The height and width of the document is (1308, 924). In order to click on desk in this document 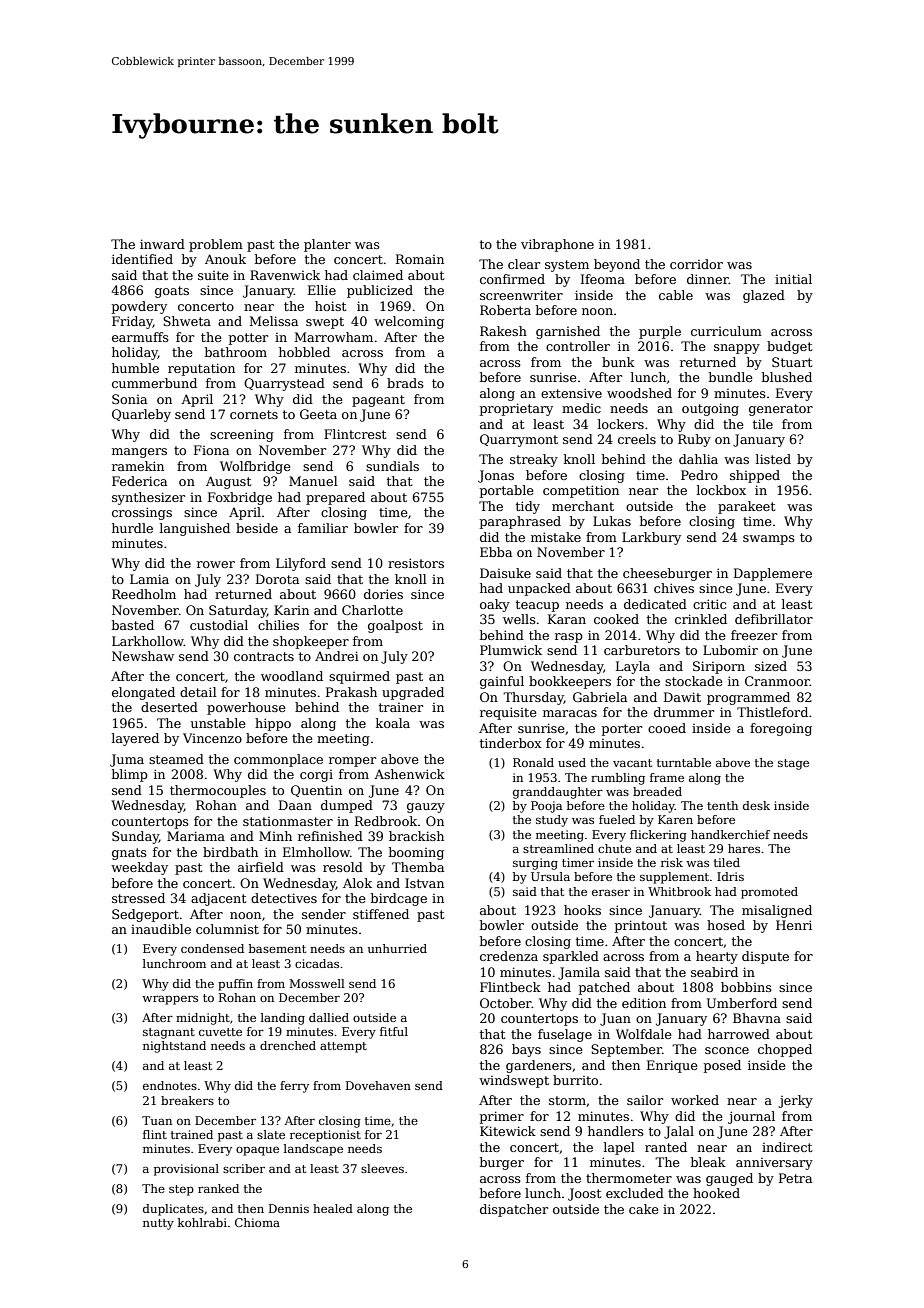, I will do `click(756, 805)`.
